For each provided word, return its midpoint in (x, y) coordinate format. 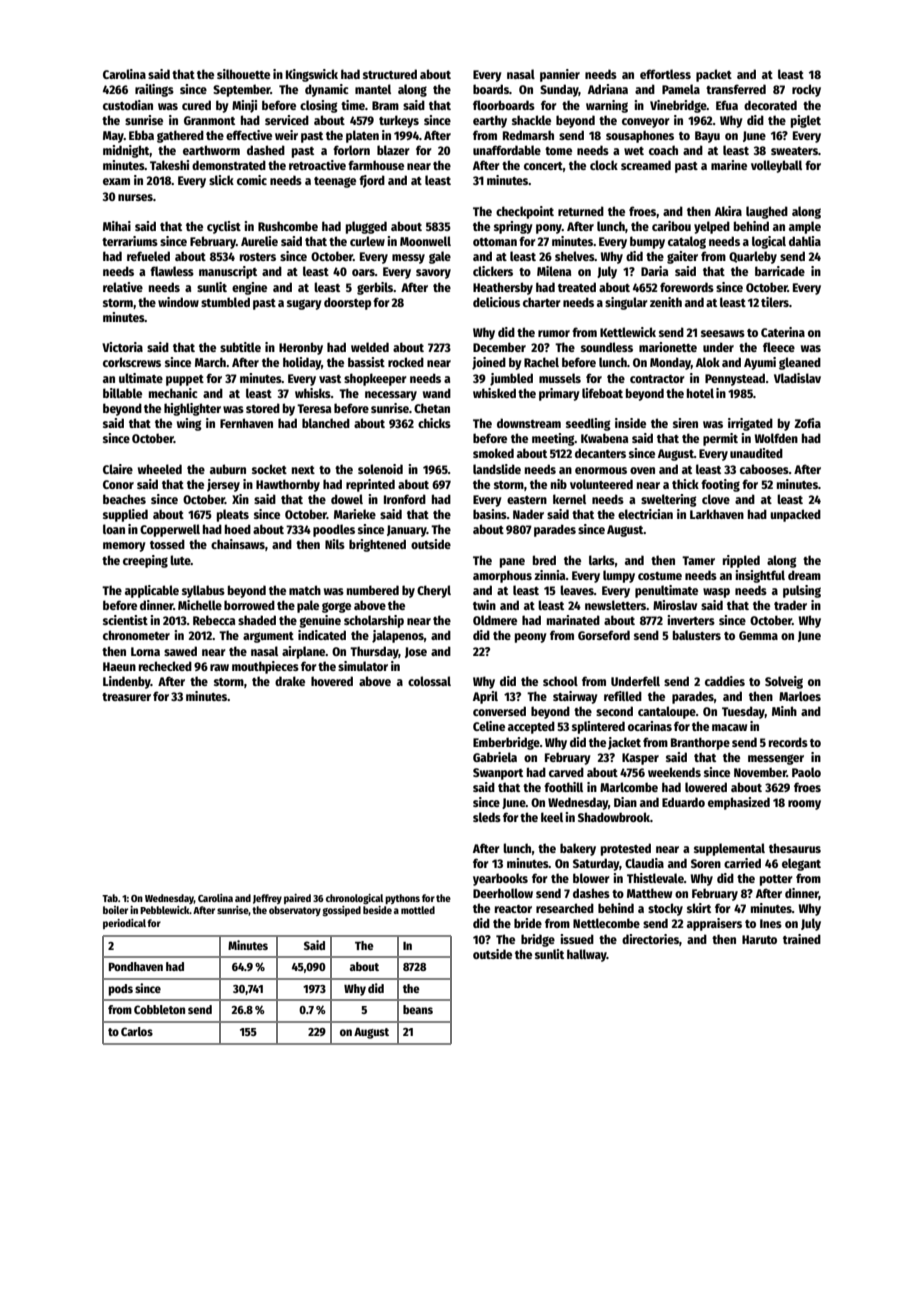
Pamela (681, 89)
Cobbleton (159, 1009)
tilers (775, 302)
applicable (152, 591)
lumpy (619, 576)
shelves (575, 256)
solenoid (380, 469)
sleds (487, 817)
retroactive (317, 165)
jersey (223, 485)
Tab (110, 898)
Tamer (698, 560)
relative (123, 287)
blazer (393, 150)
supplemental (729, 849)
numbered (373, 590)
